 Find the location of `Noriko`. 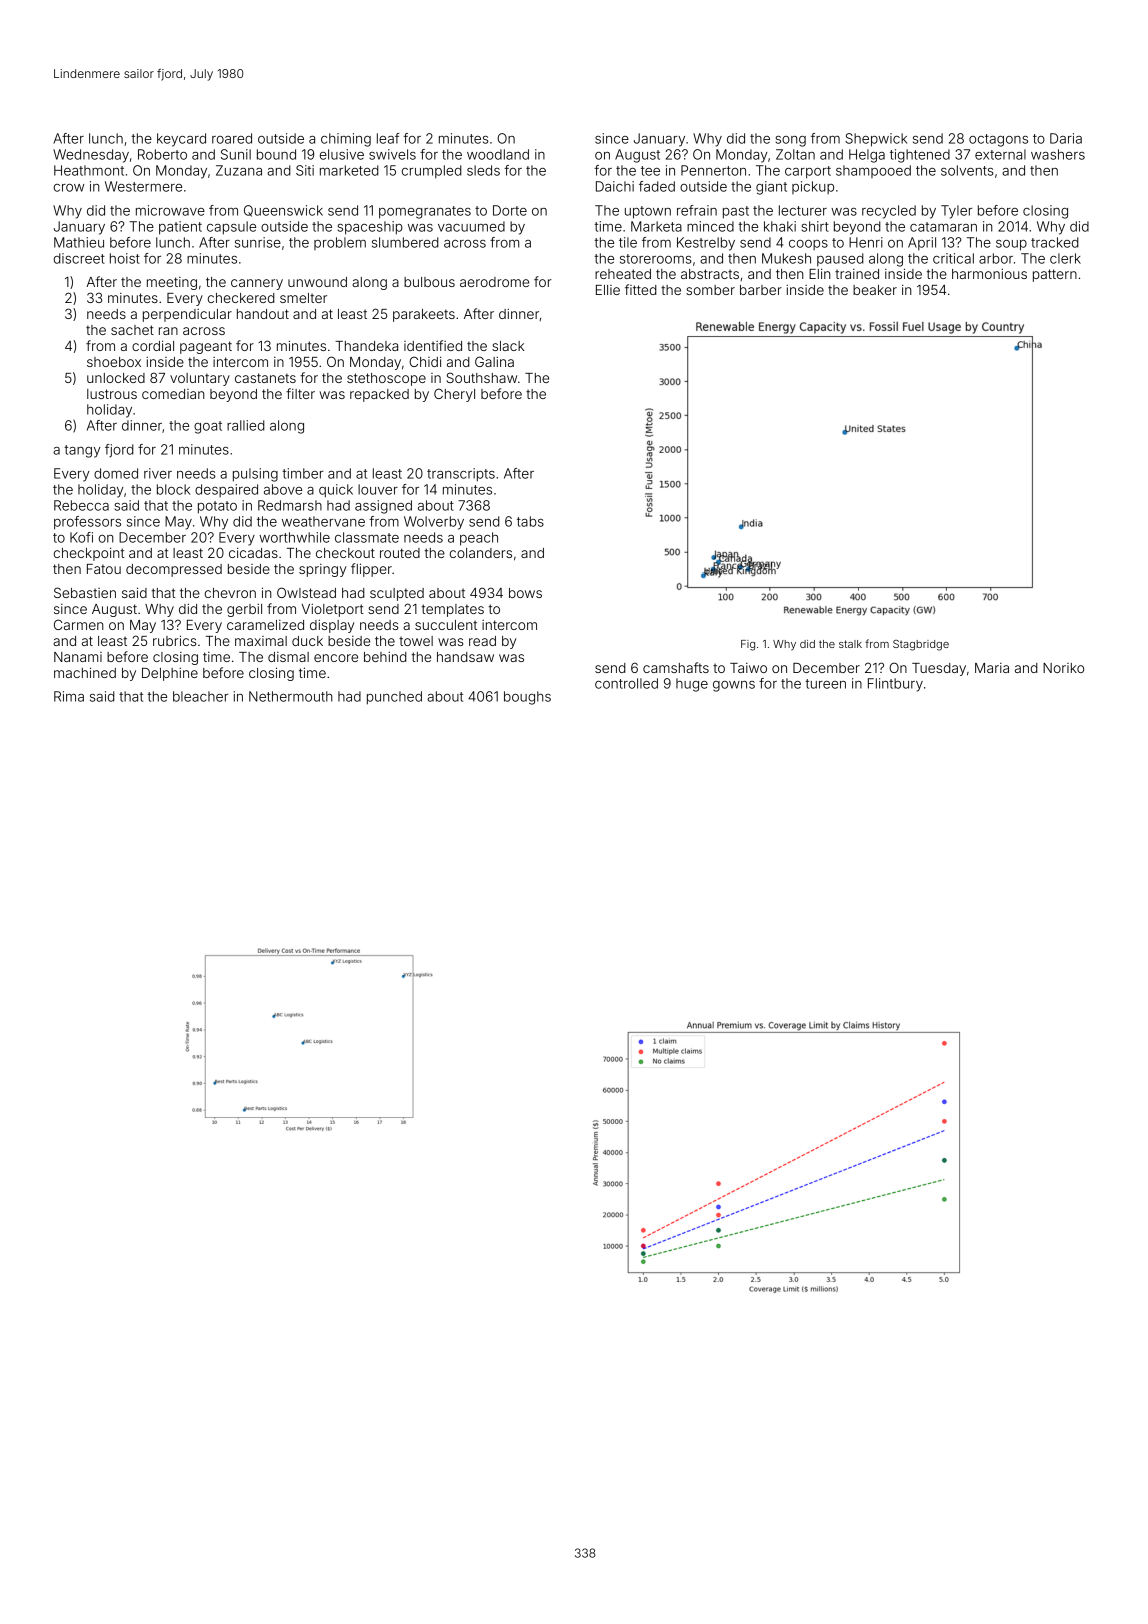

Noriko is located at coordinates (1063, 668).
